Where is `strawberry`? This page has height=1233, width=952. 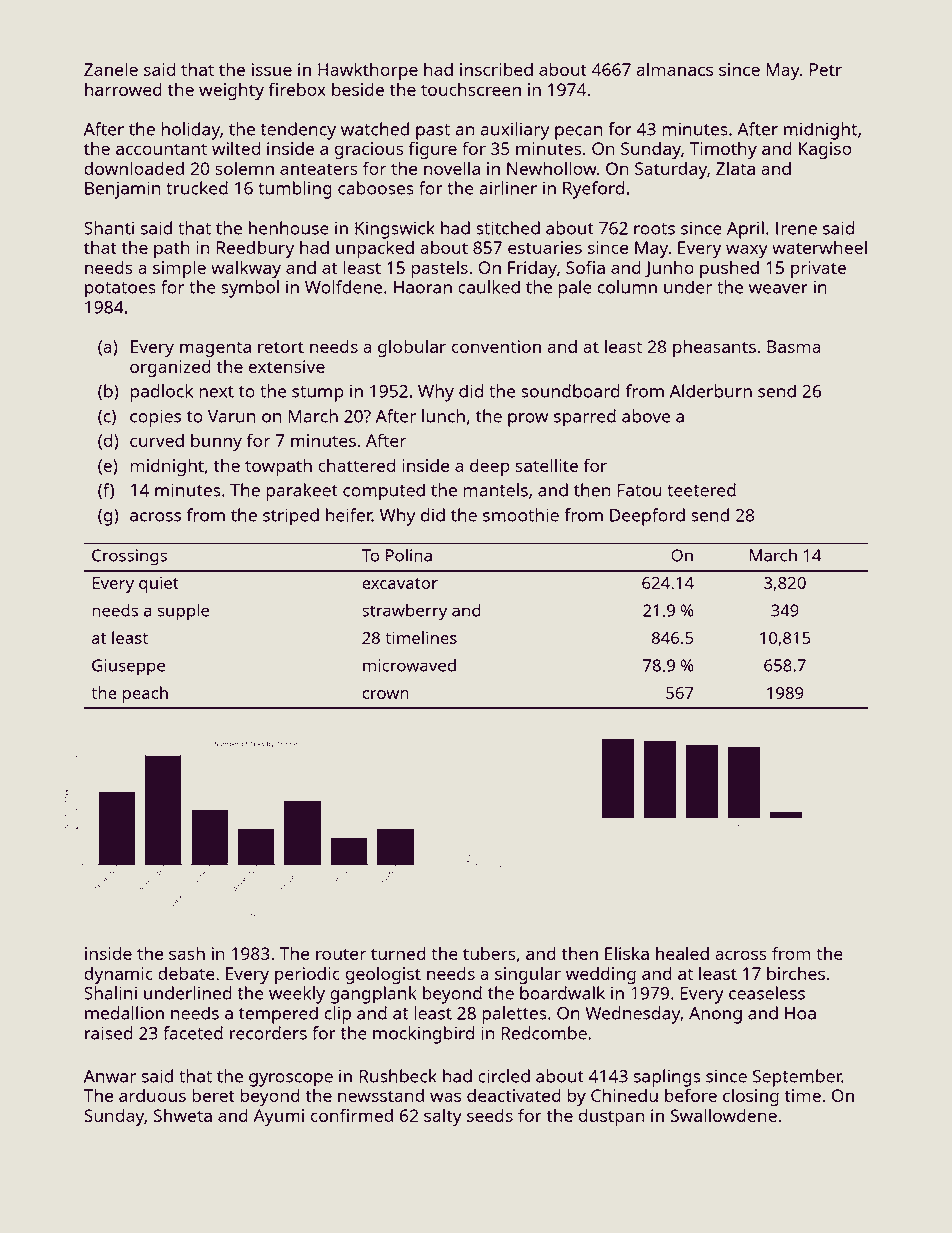
strawberry is located at coordinates (404, 612).
